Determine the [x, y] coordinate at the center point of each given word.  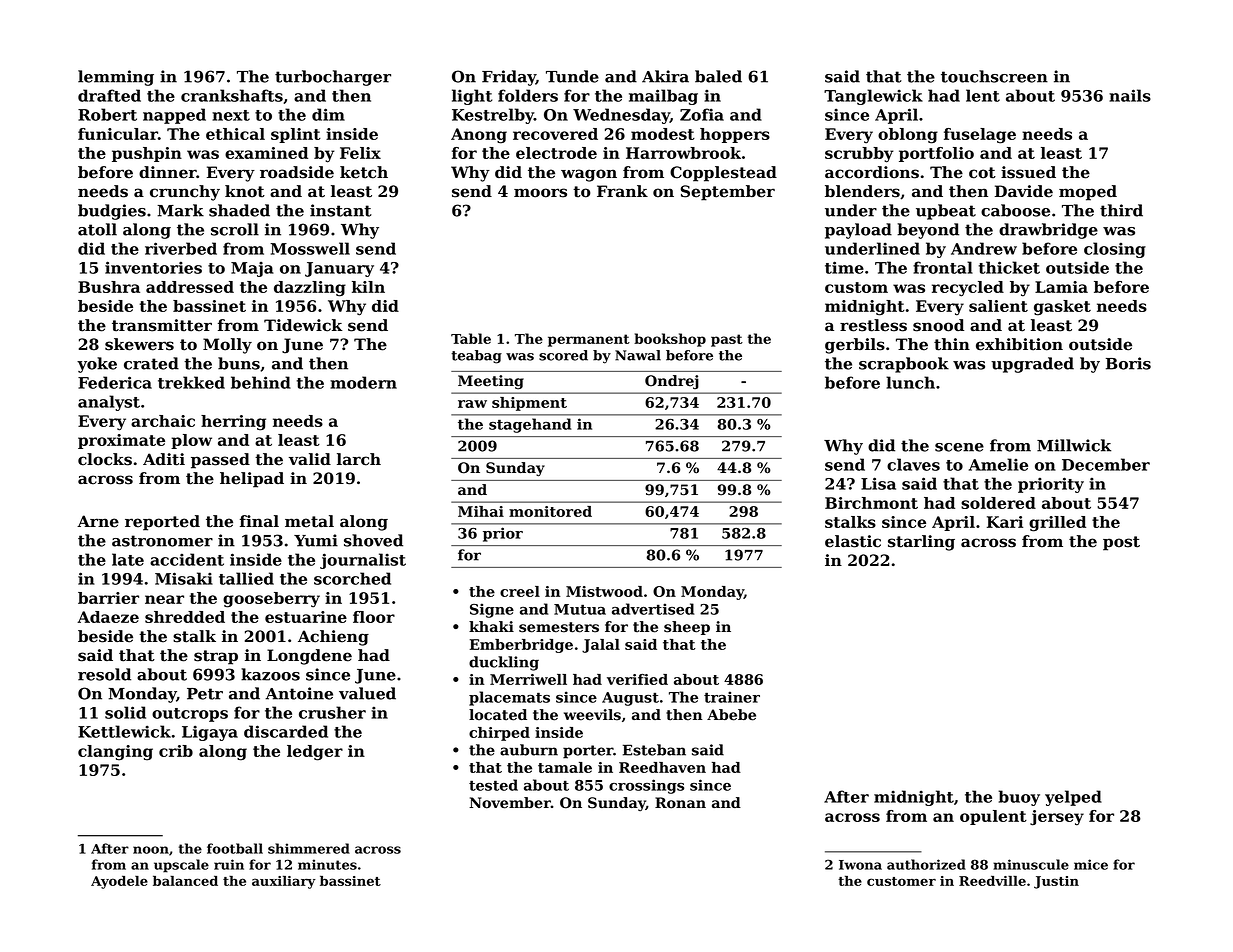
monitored [550, 511]
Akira [665, 76]
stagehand [530, 425]
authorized [926, 864]
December [1106, 464]
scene [959, 447]
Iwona [860, 865]
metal [309, 521]
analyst [109, 403]
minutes [327, 864]
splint [296, 135]
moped [1088, 193]
